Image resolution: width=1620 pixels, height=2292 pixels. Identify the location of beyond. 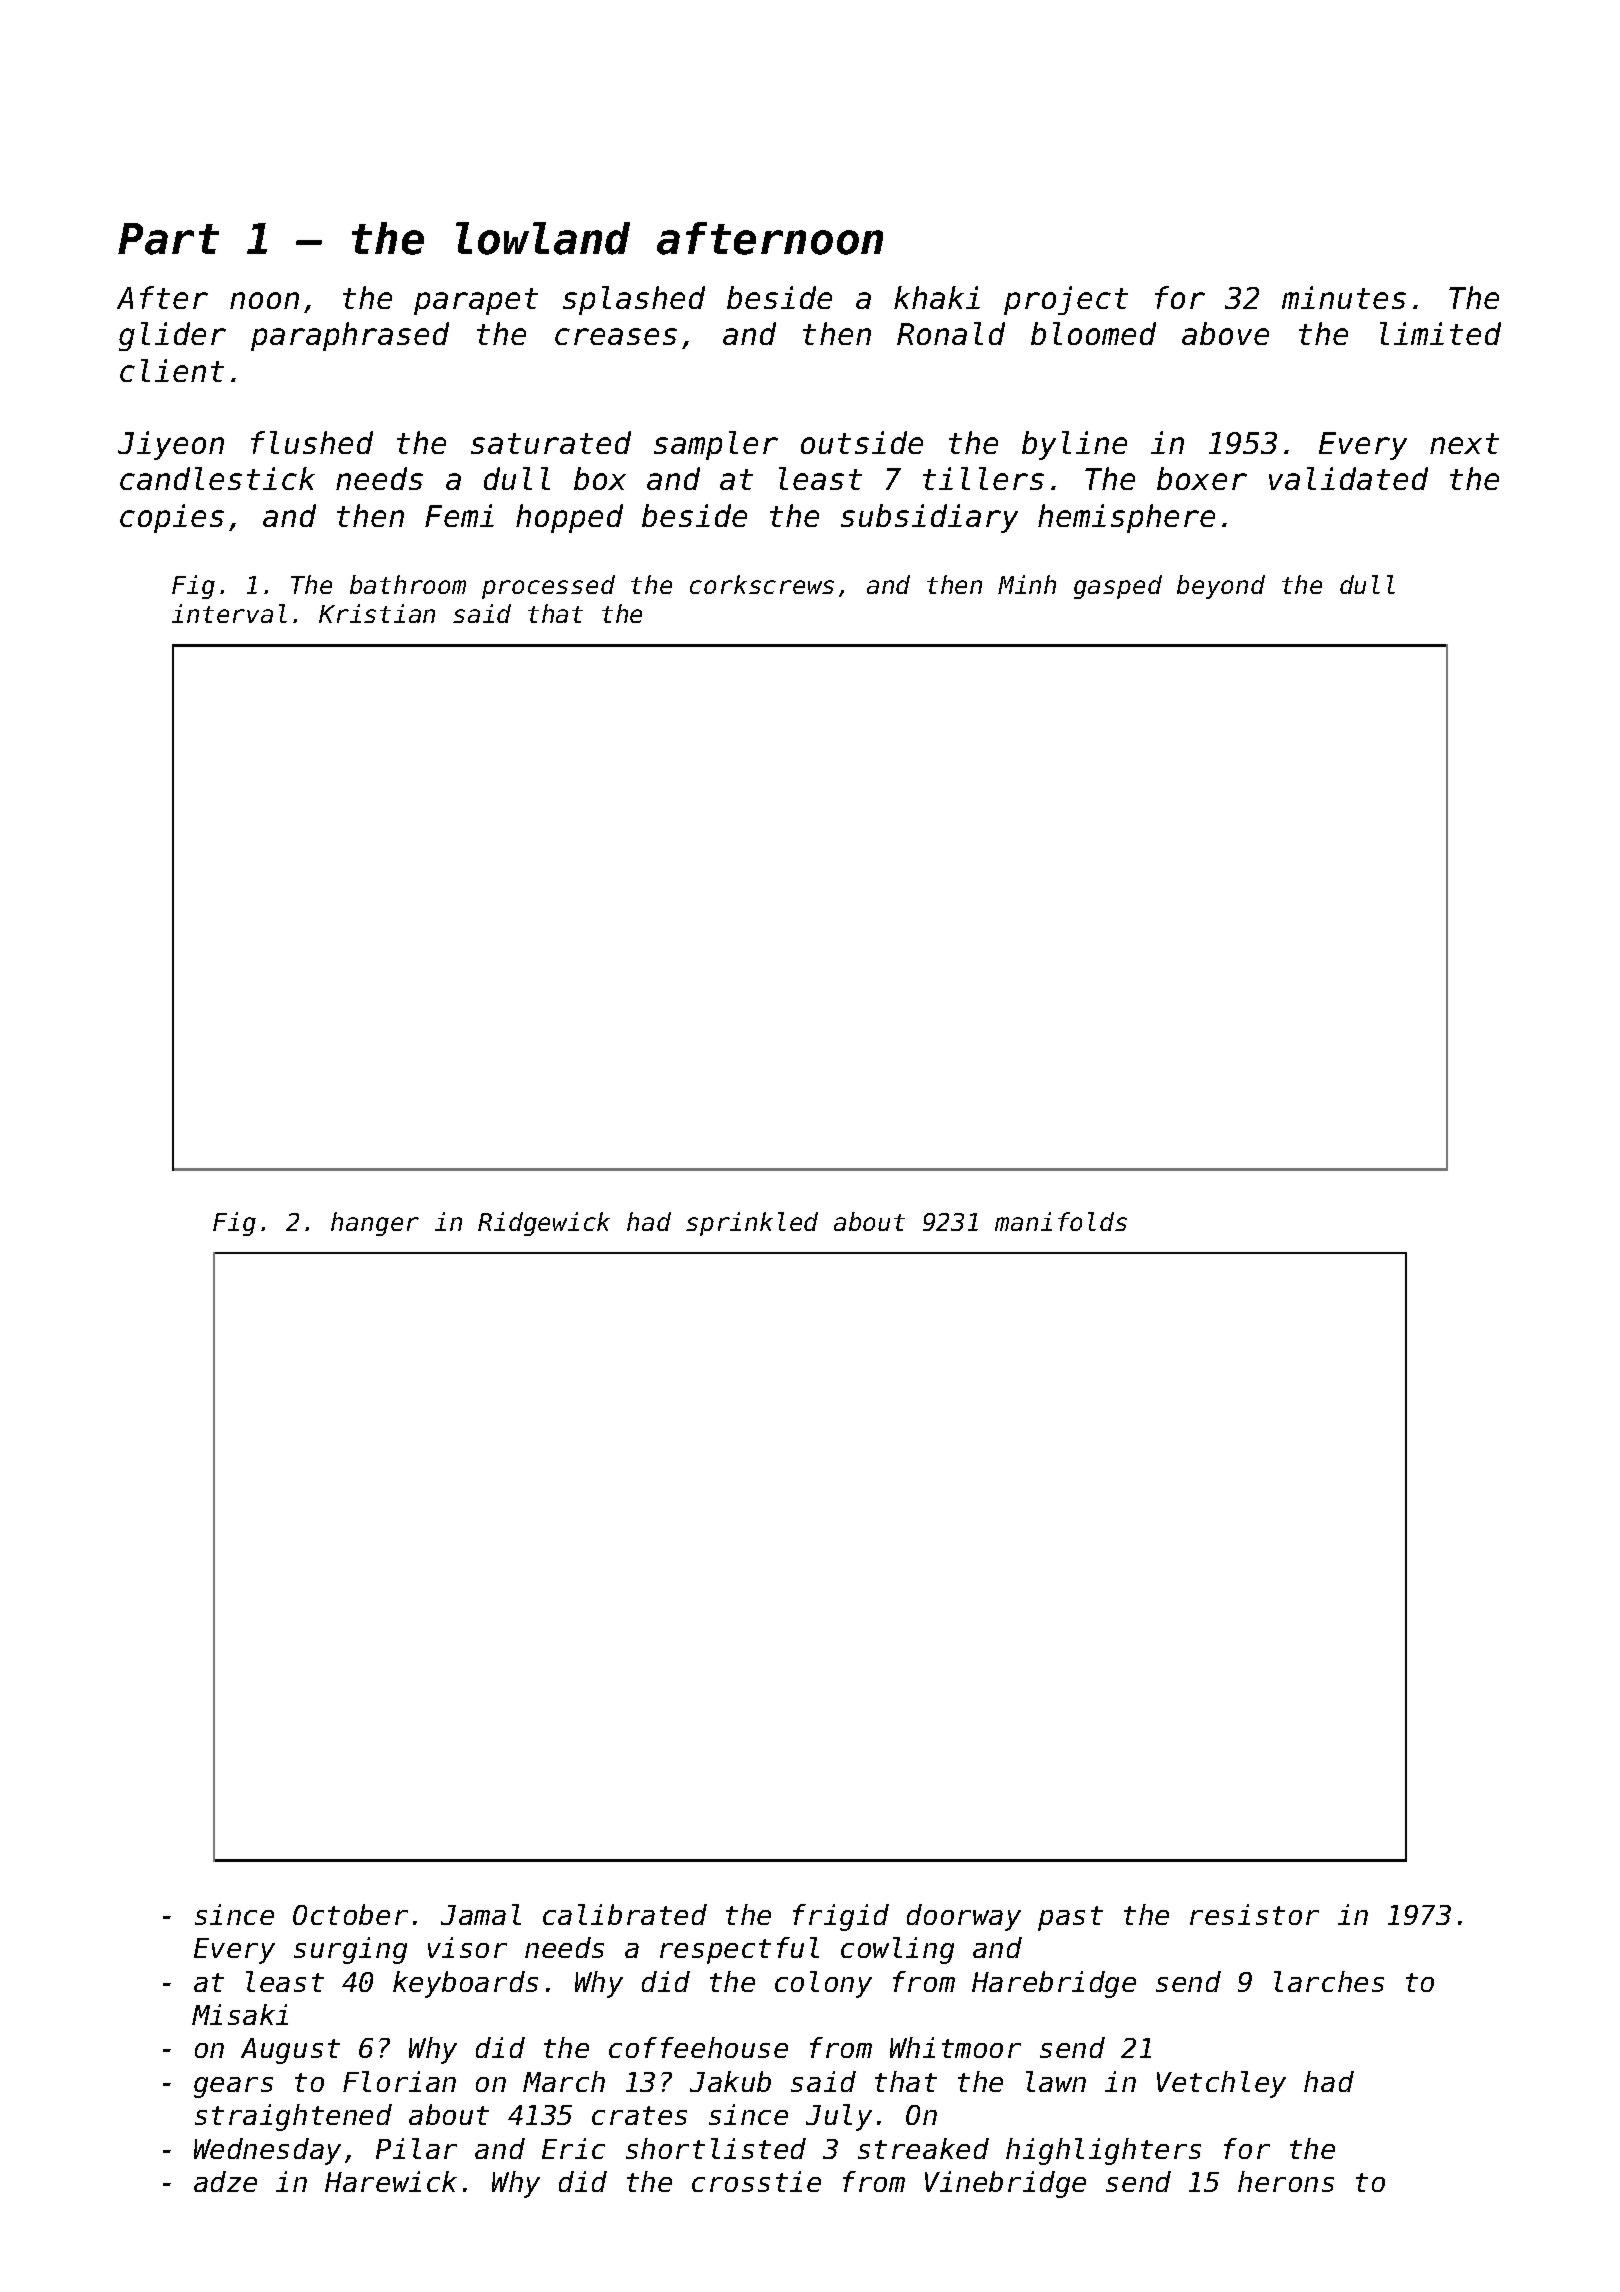
(1221, 587).
